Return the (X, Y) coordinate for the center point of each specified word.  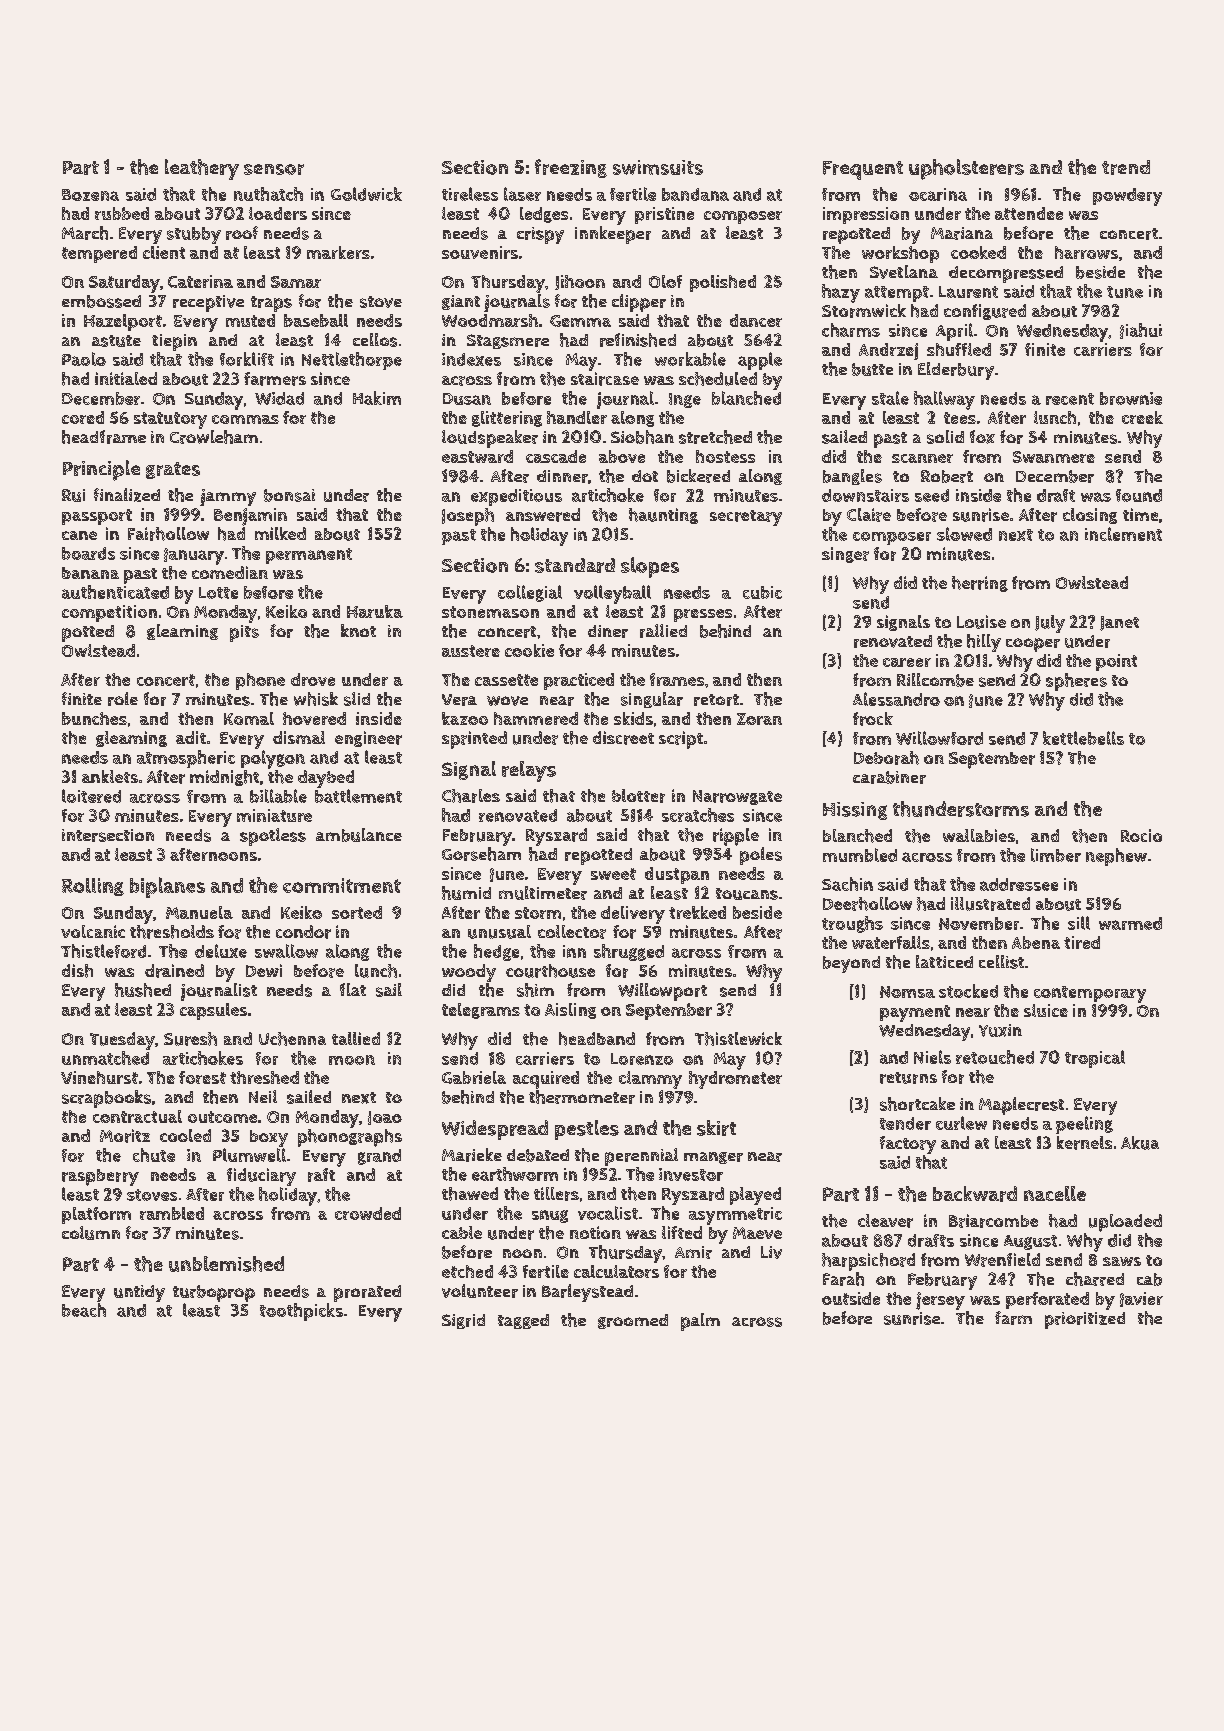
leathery (202, 169)
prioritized (1085, 1320)
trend (1126, 167)
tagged (523, 1321)
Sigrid (463, 1321)
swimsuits (658, 167)
